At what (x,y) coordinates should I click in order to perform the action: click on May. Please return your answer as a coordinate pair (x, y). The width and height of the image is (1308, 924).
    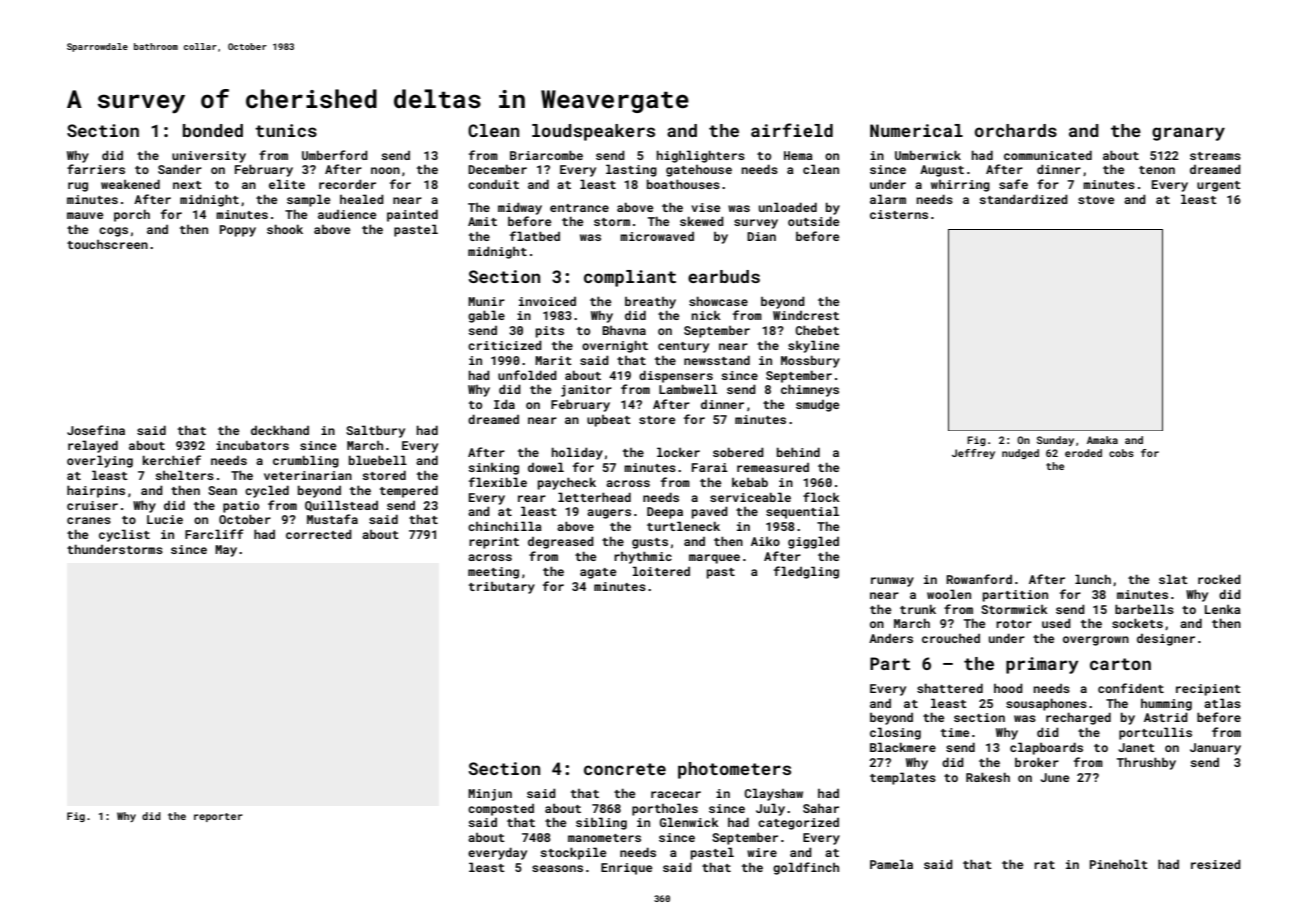
    Looking at the image, I should click on (226, 551).
